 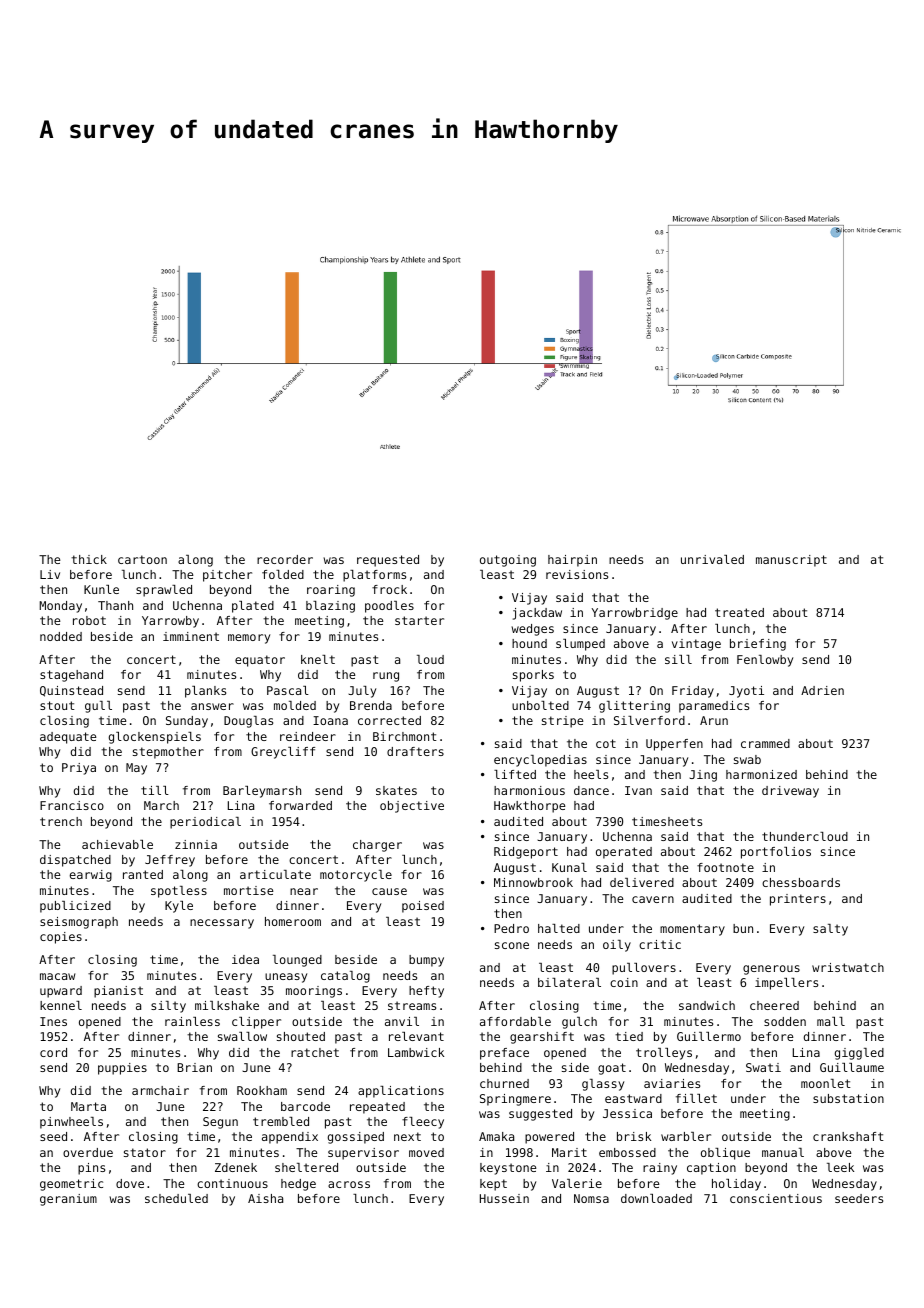 I want to click on Hawkthorpe, so click(x=530, y=807).
